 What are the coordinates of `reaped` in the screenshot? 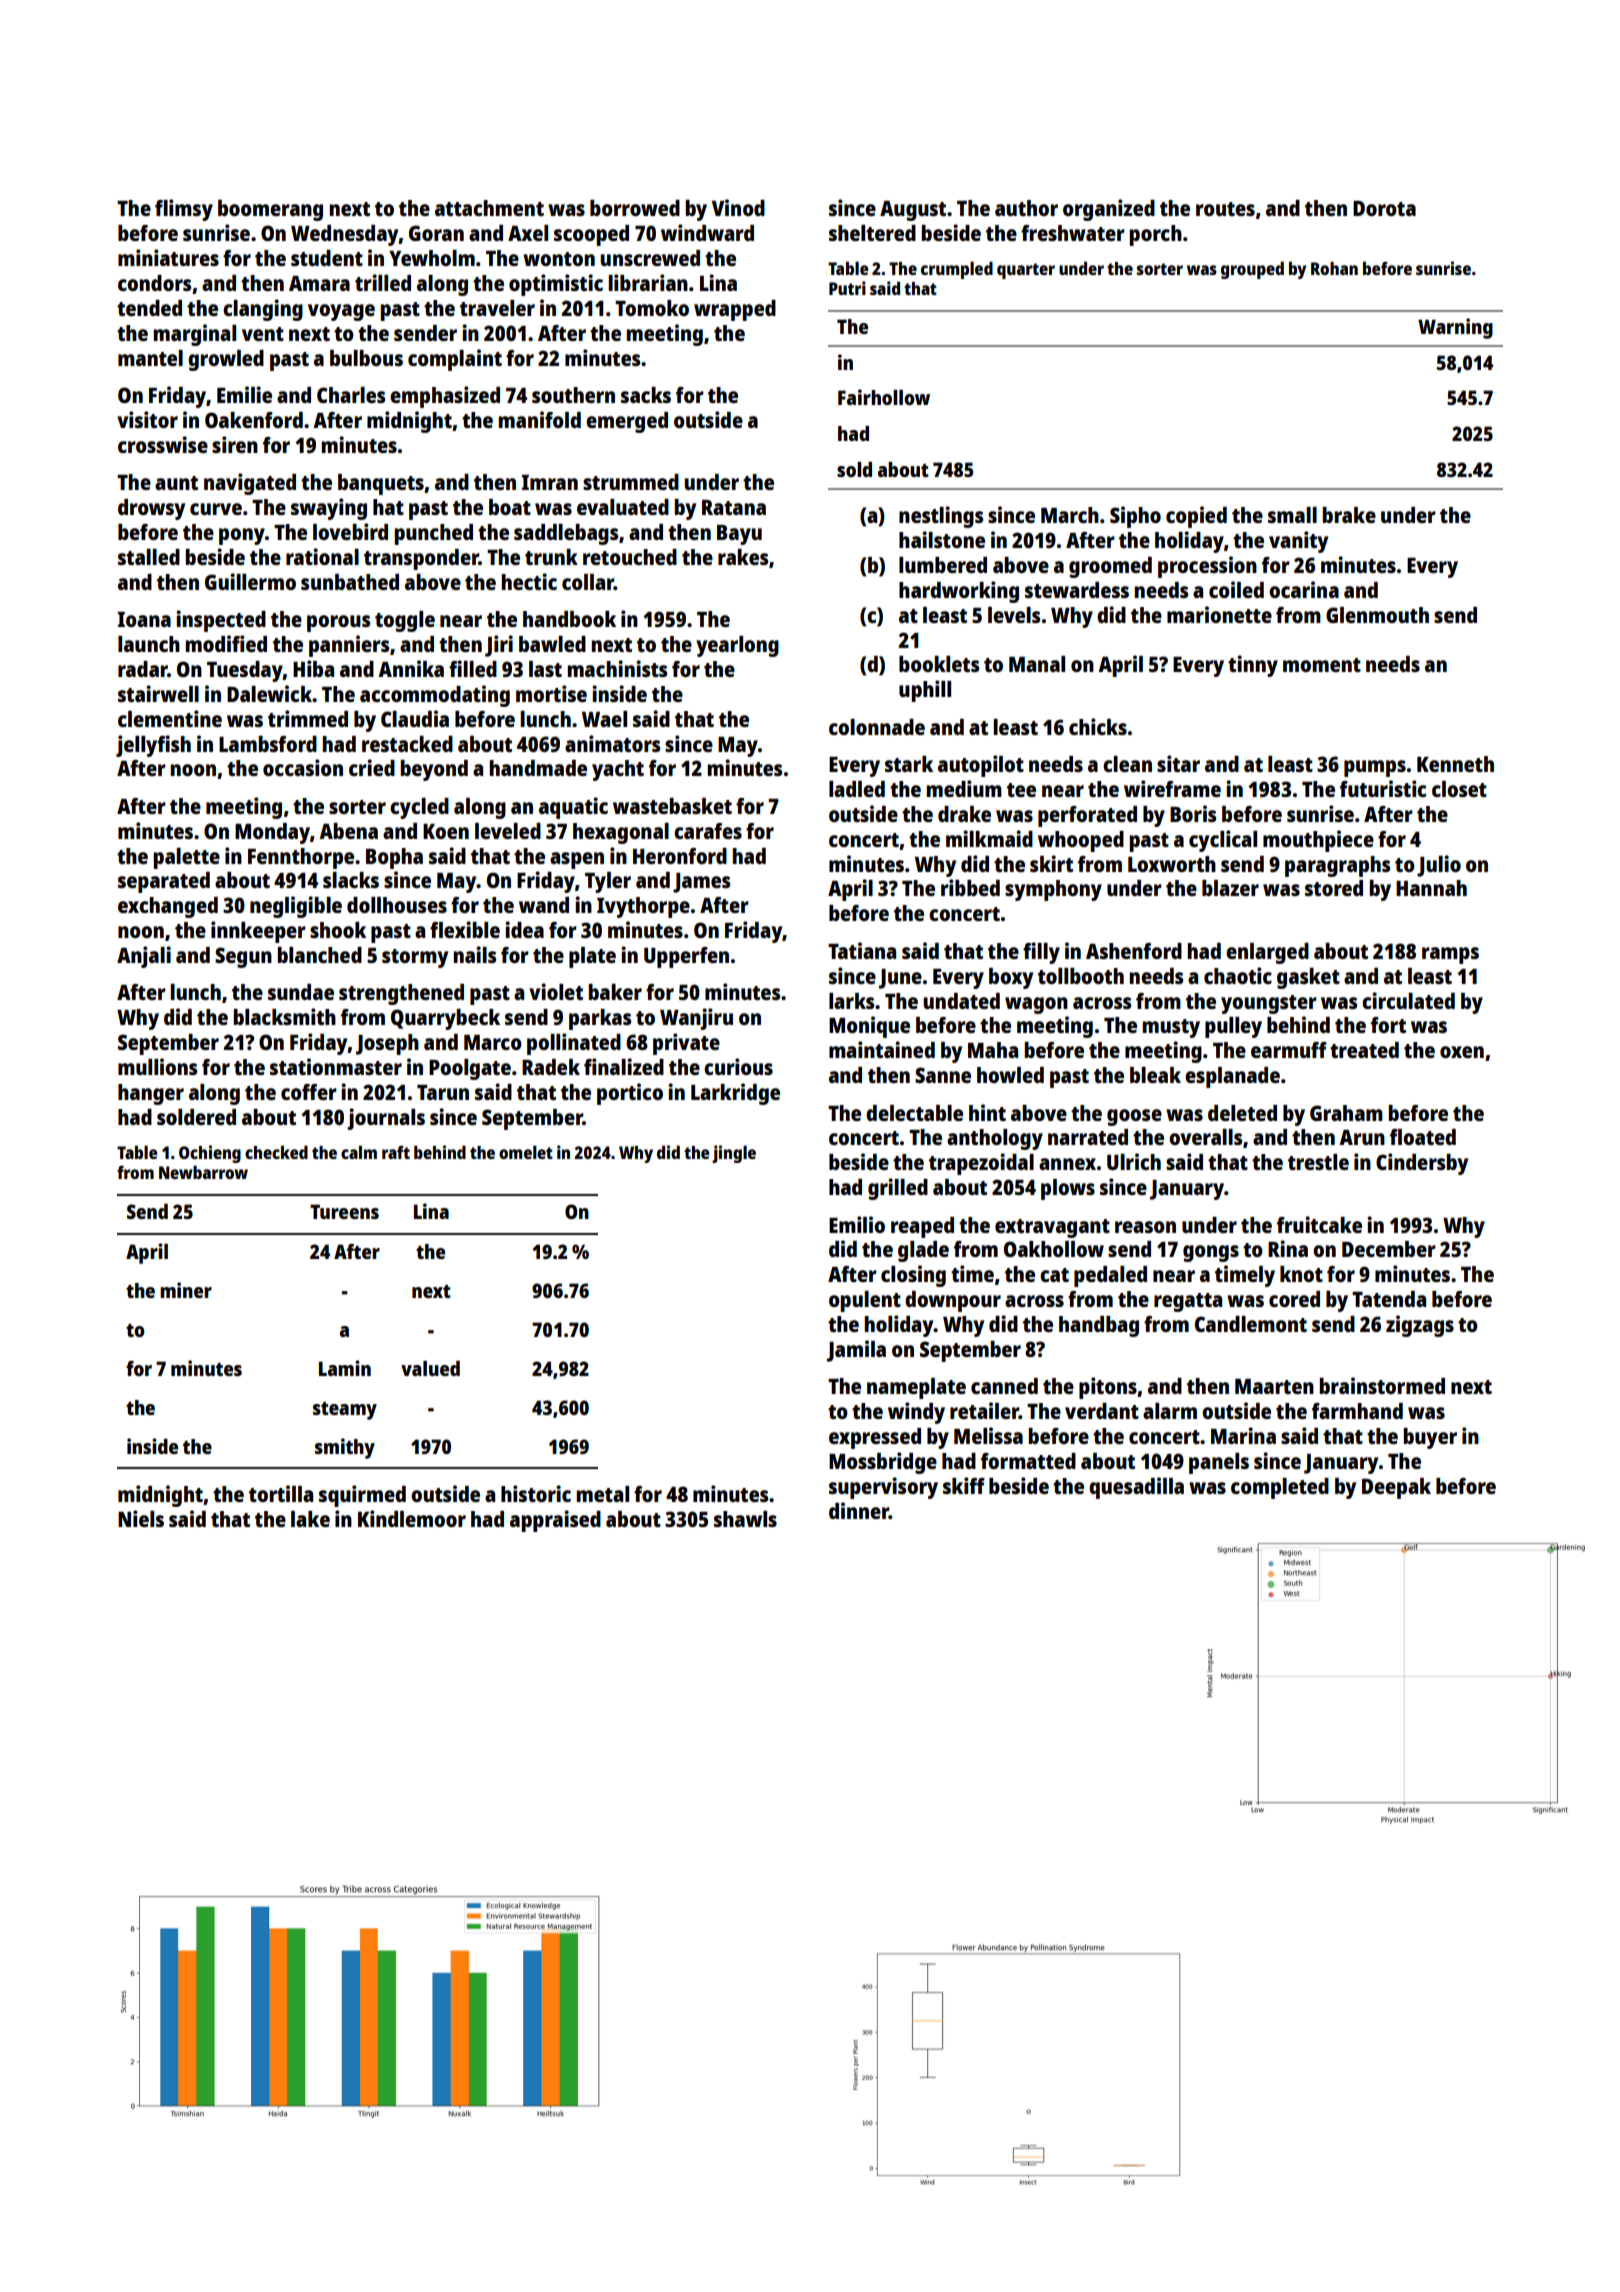 It's located at (922, 1227).
